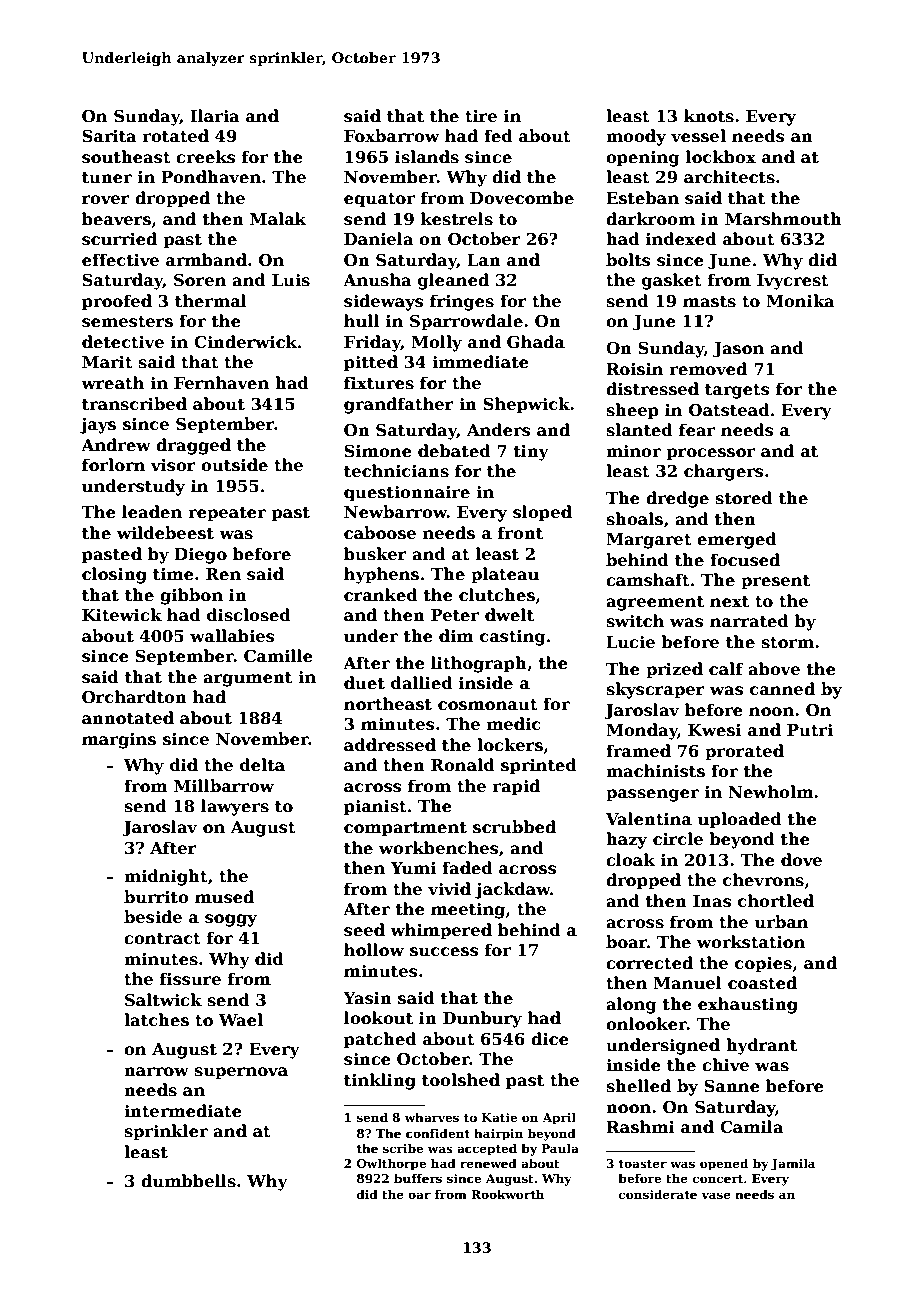 The width and height of the screenshot is (924, 1308). I want to click on targets, so click(737, 391).
